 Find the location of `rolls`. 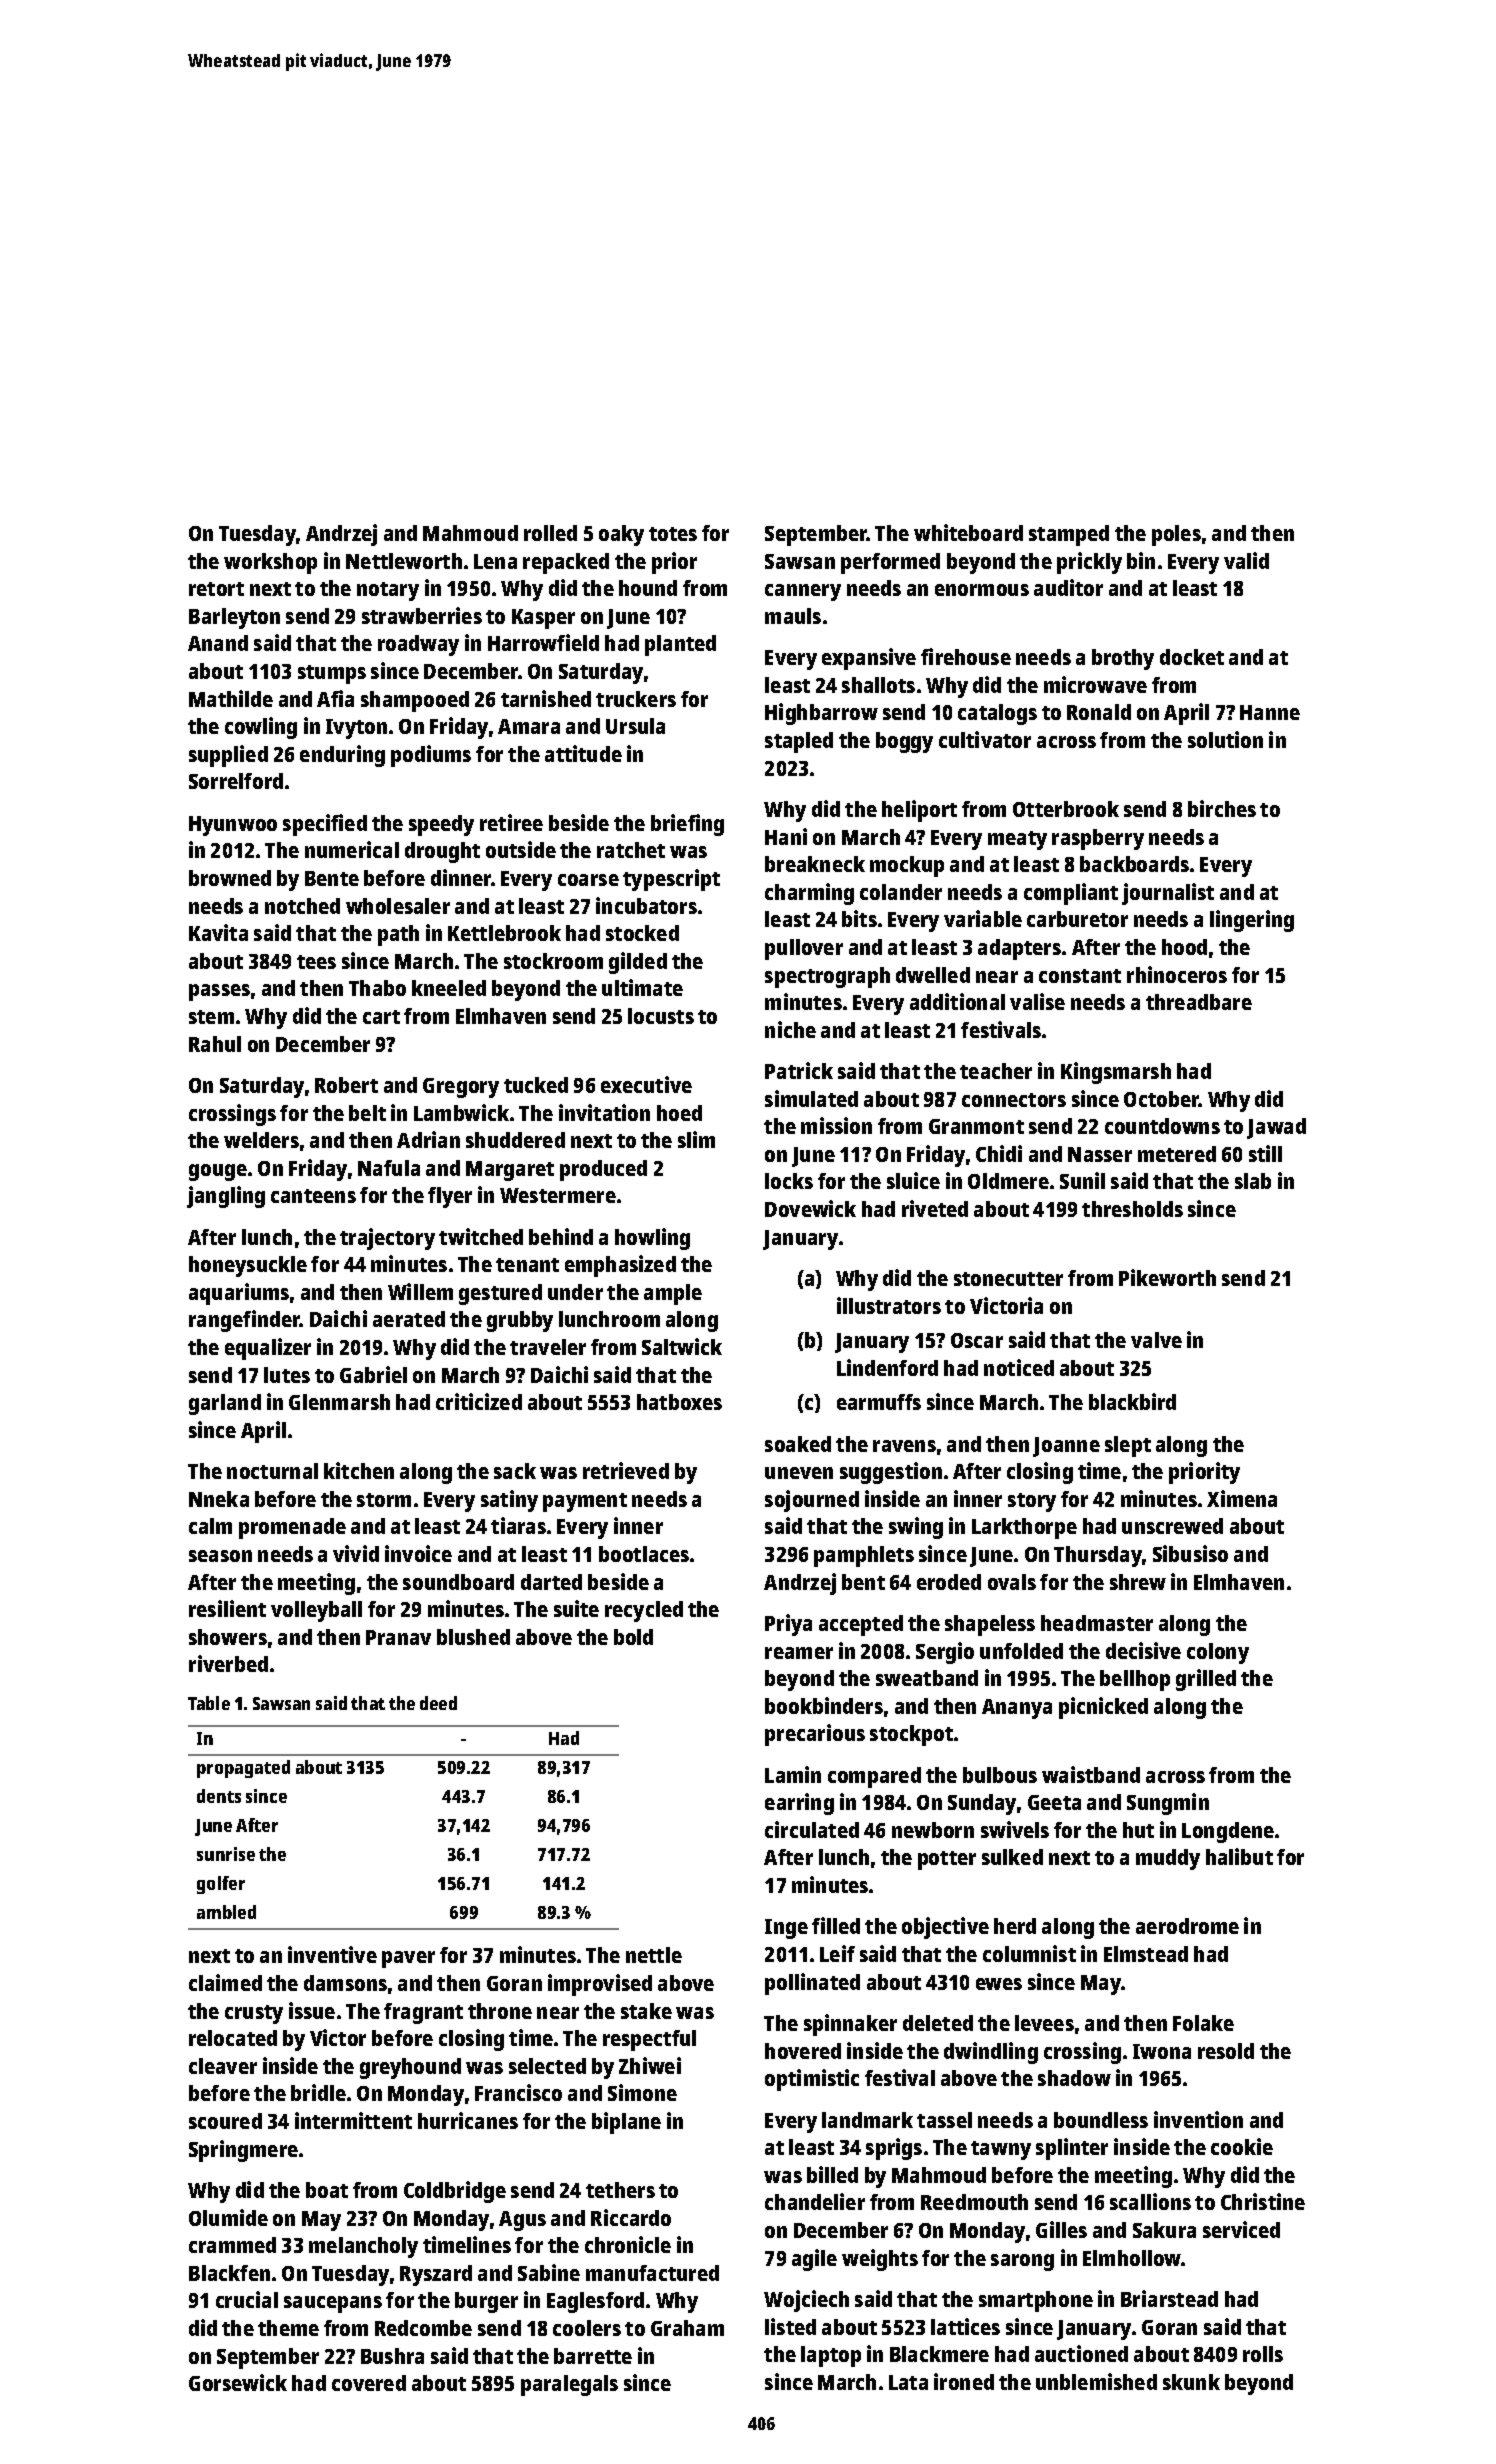

rolls is located at coordinates (1263, 2354).
